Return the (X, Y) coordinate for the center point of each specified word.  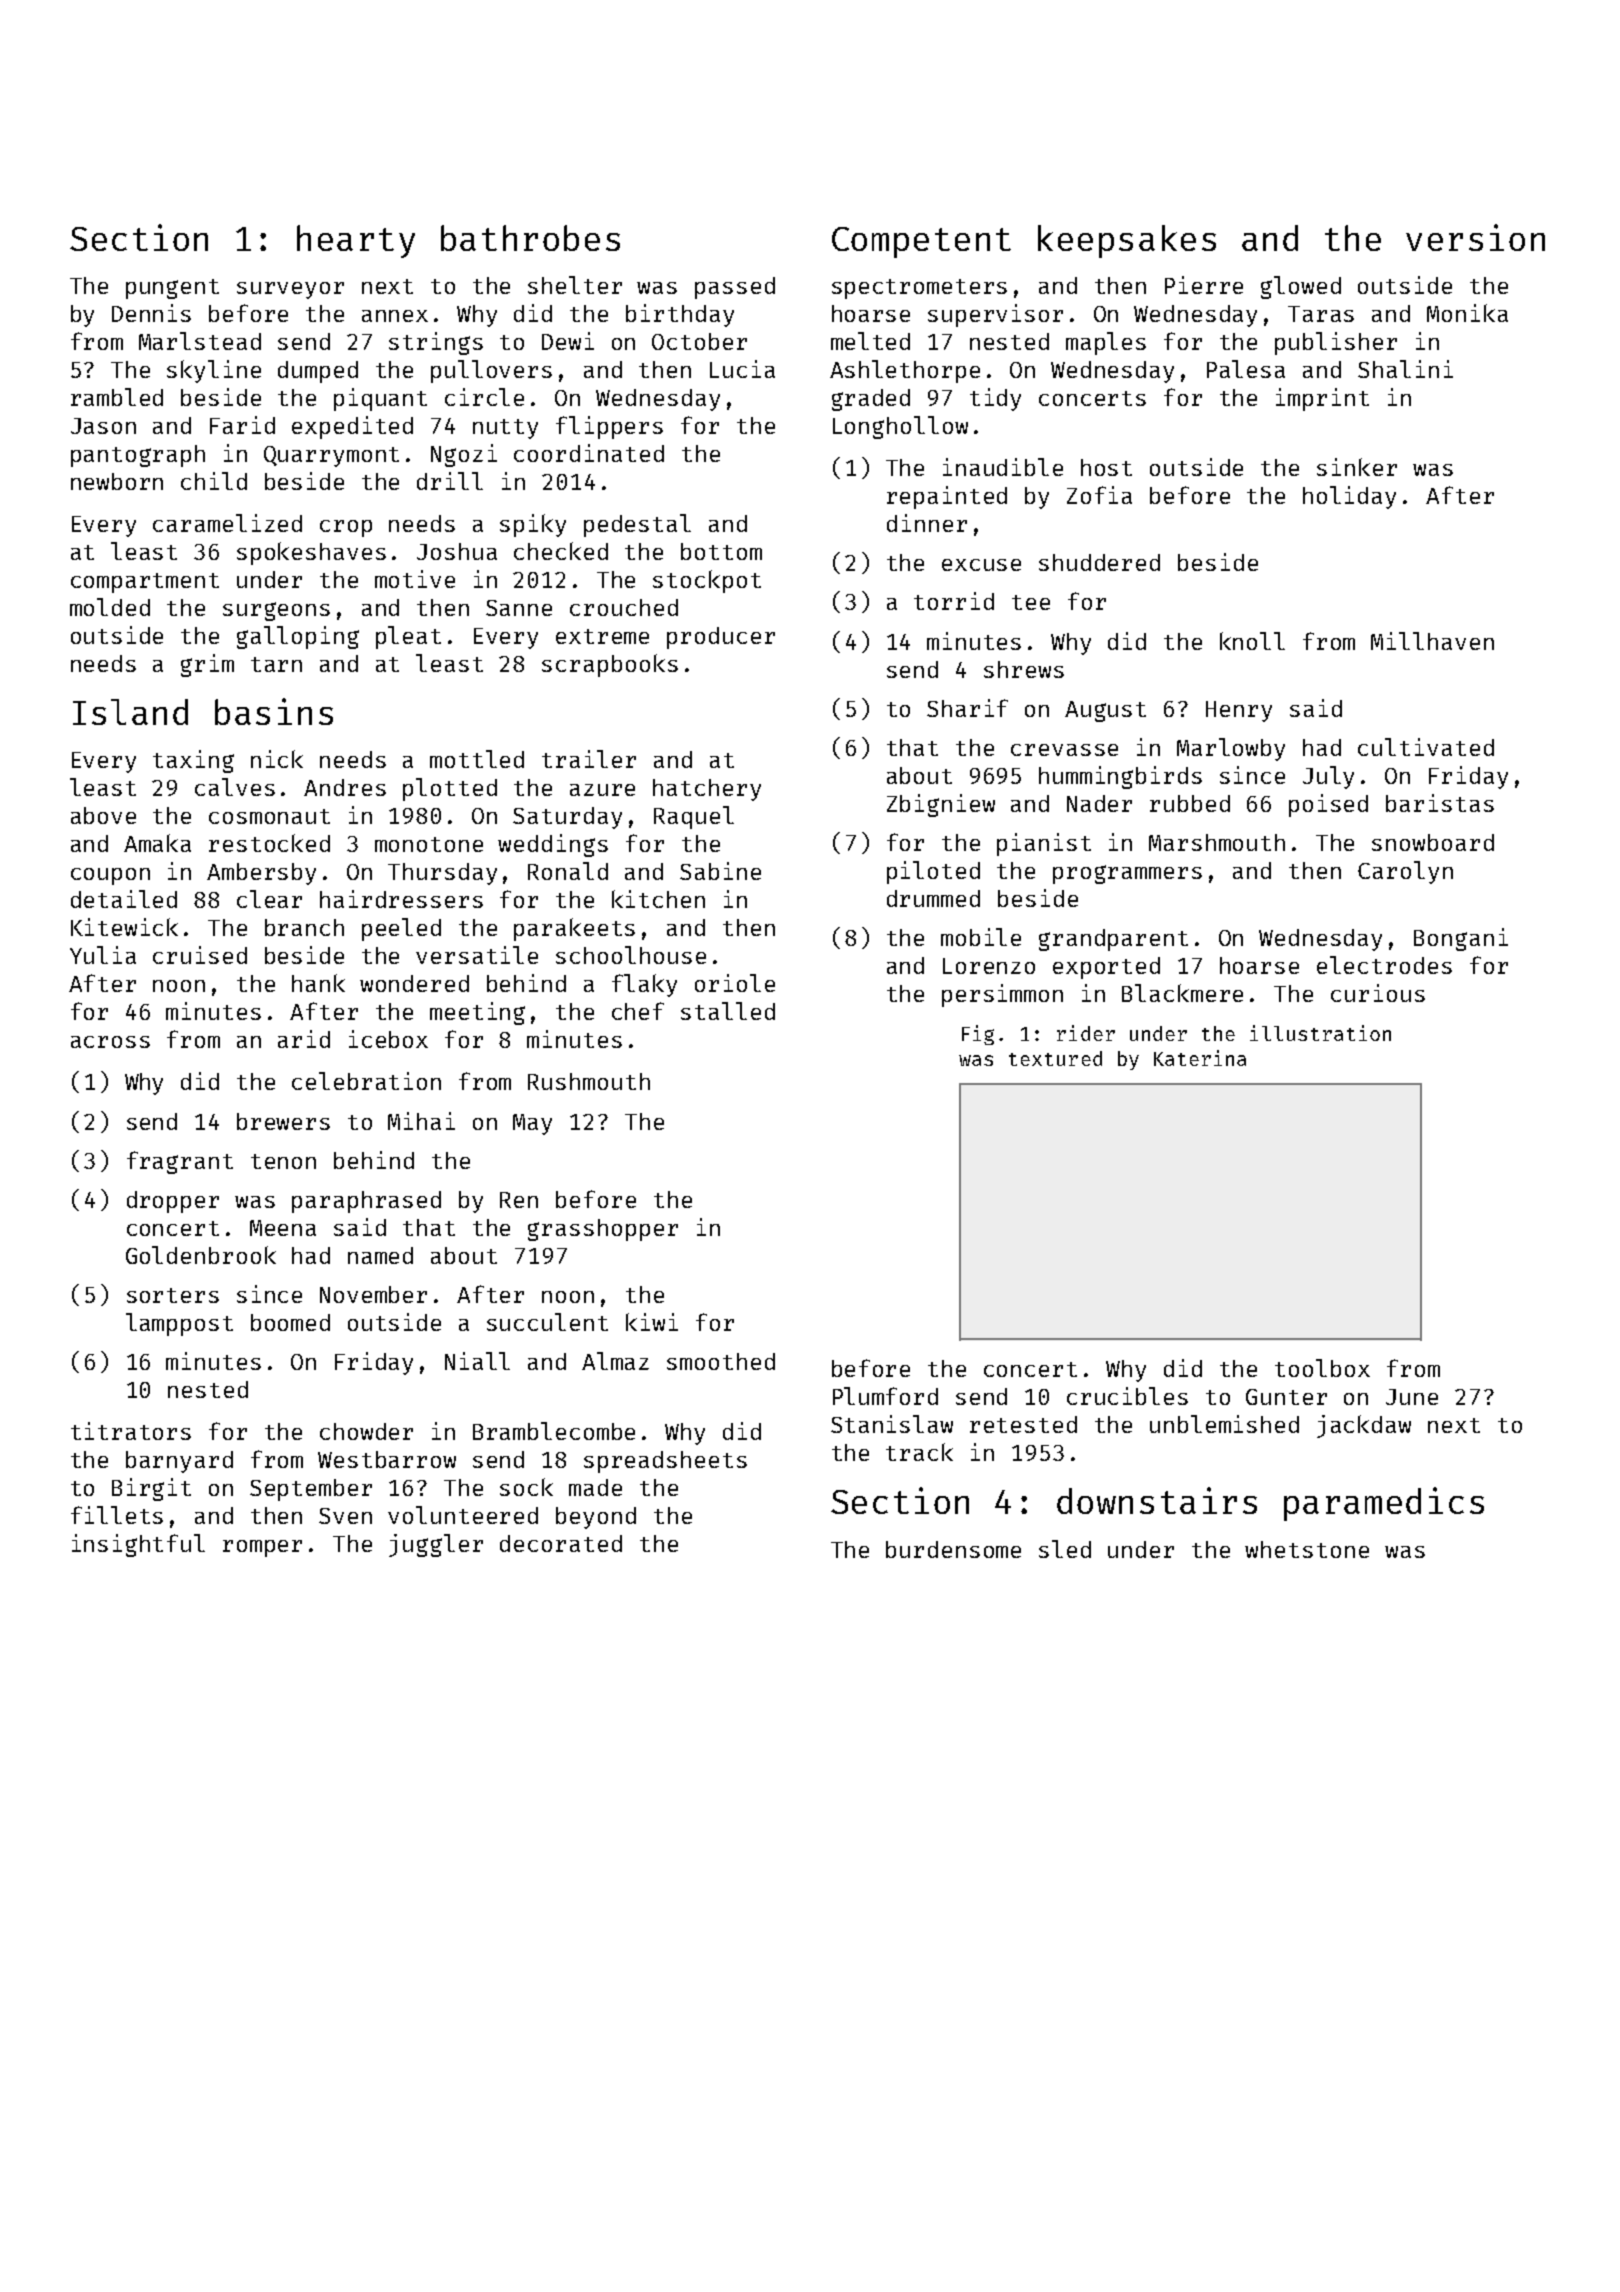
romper (262, 1548)
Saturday (567, 818)
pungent (172, 289)
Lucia (742, 369)
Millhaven (1432, 641)
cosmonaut (269, 816)
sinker (1357, 467)
